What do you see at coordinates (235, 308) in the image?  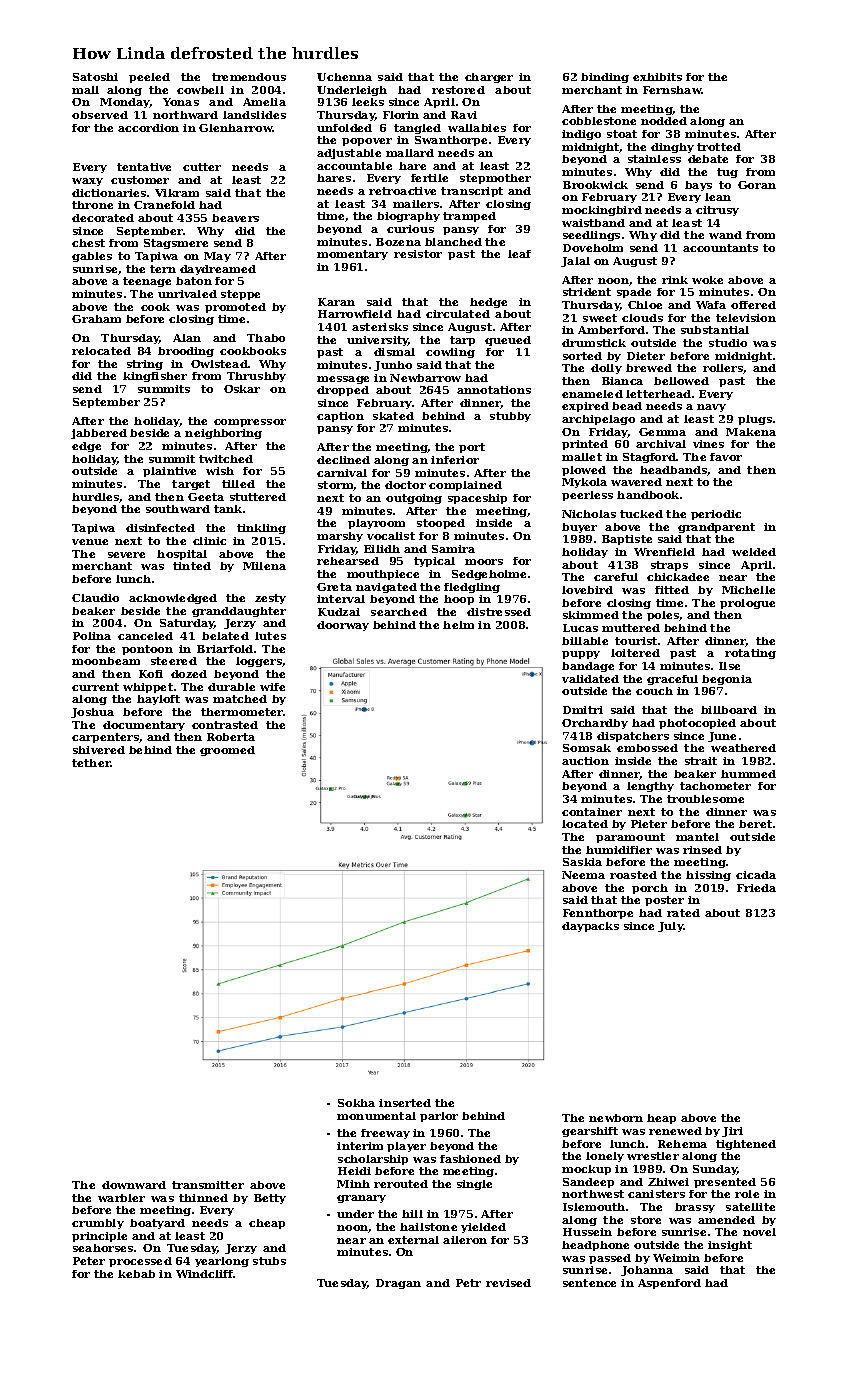 I see `promoted` at bounding box center [235, 308].
